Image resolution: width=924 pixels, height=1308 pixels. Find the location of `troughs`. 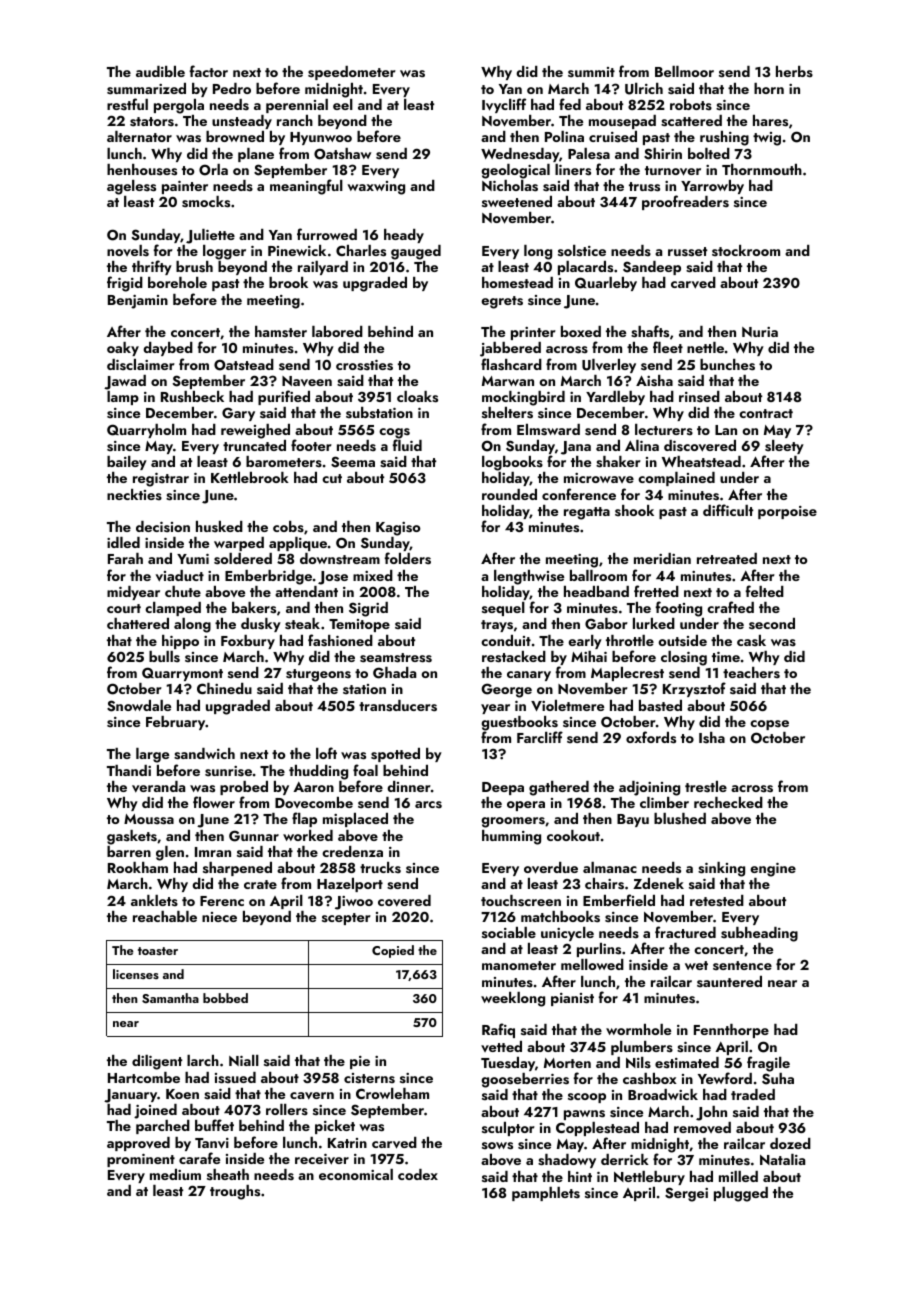

troughs is located at coordinates (235, 1192).
